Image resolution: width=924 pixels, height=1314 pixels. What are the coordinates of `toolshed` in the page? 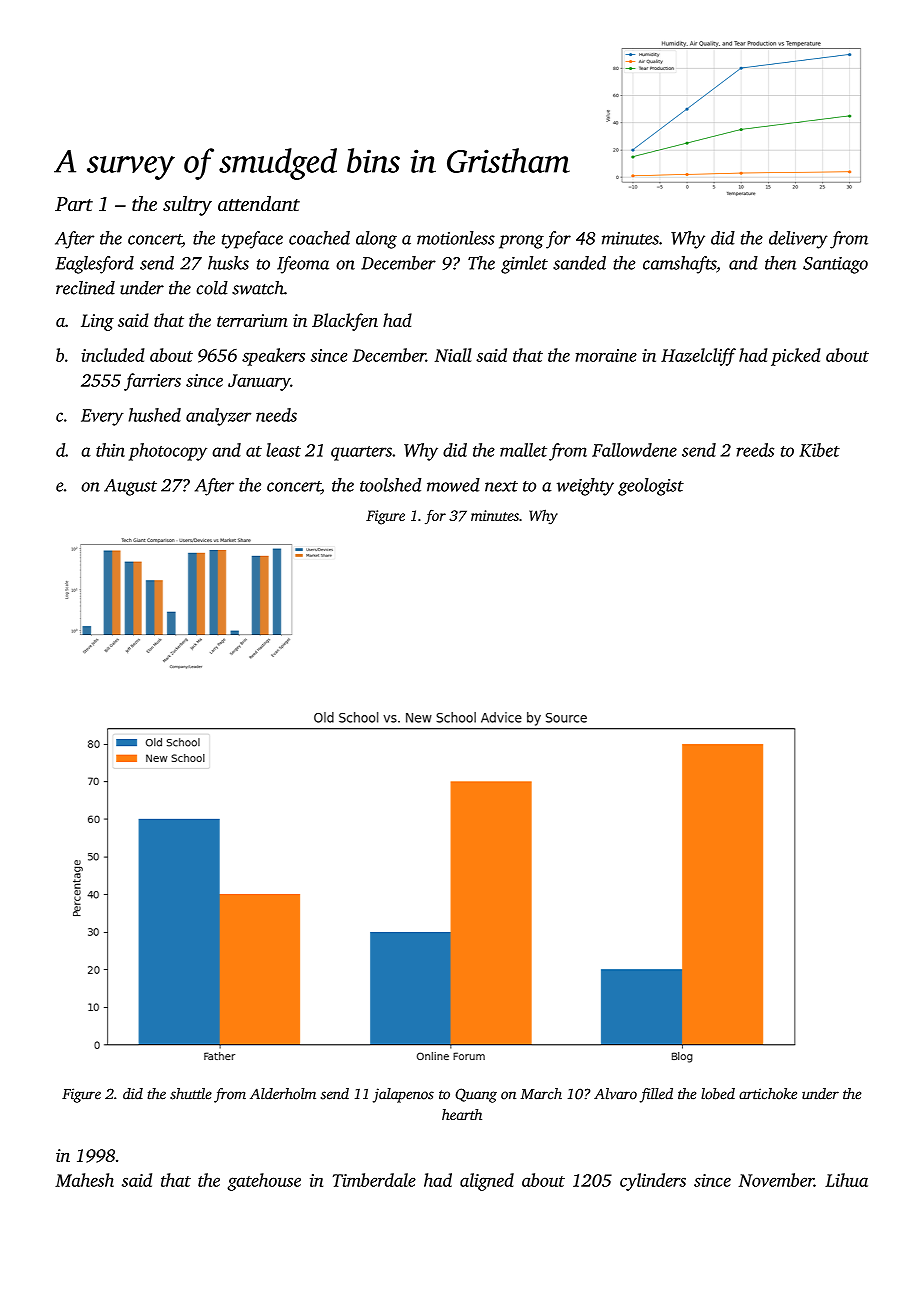 It's located at (390, 485).
